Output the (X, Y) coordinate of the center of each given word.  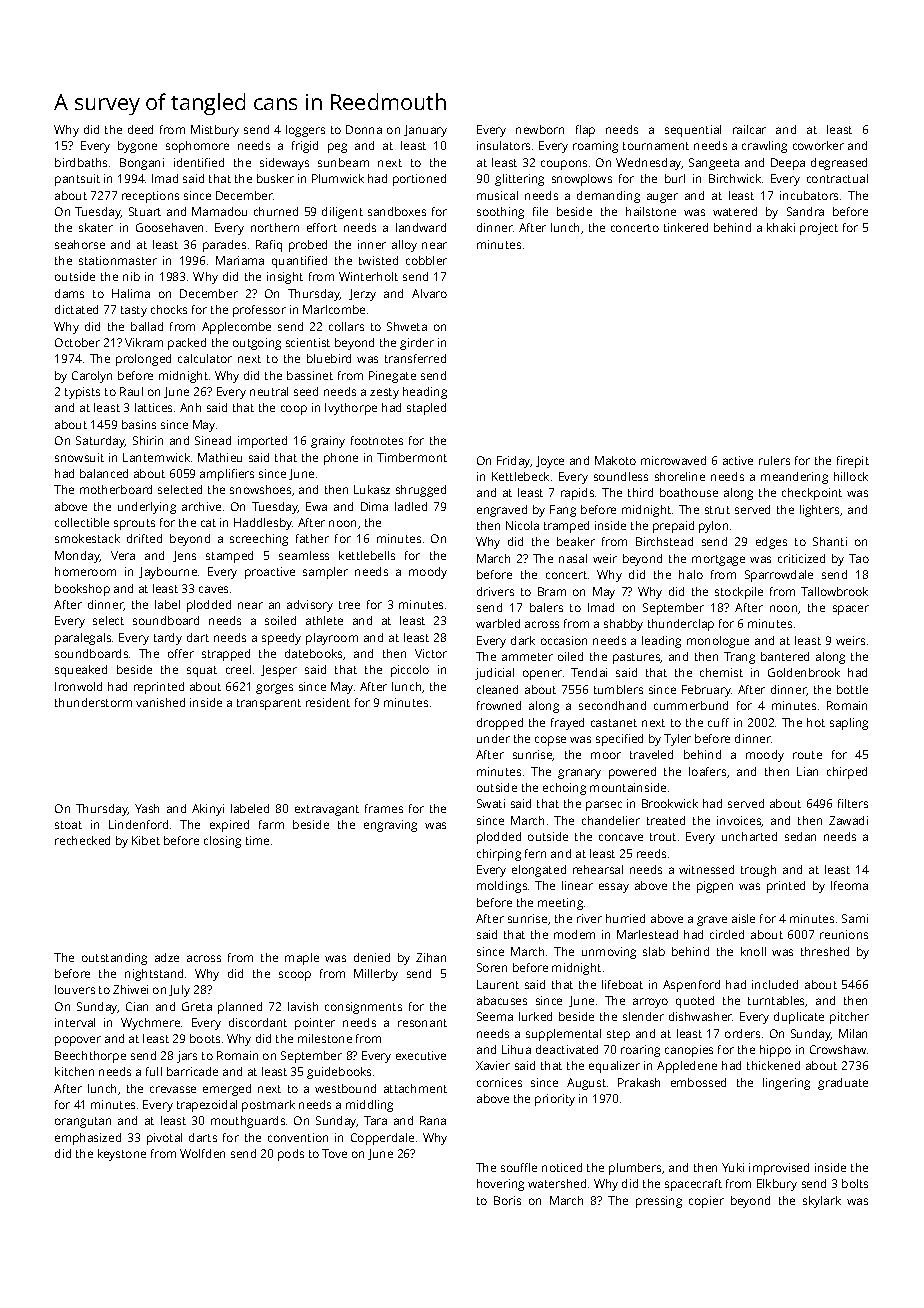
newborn (540, 129)
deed (140, 129)
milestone (325, 1038)
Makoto (615, 460)
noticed (562, 1167)
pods (291, 1155)
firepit (853, 462)
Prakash (639, 1082)
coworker (818, 145)
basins (139, 424)
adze (167, 957)
